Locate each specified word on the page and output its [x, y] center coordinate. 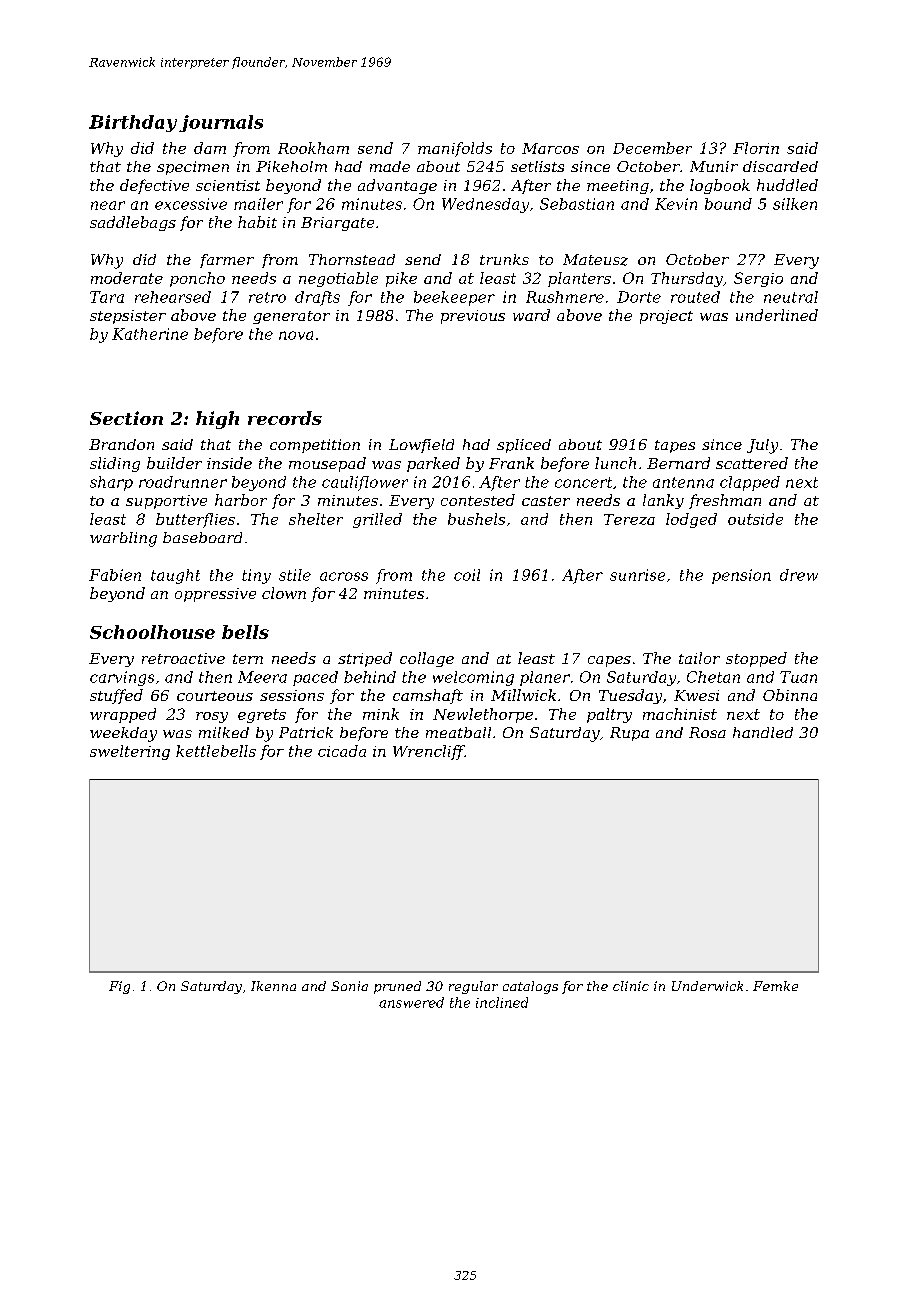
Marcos [550, 148]
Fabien [115, 575]
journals [221, 123]
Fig [119, 987]
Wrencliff [429, 752]
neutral [791, 297]
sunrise [637, 575]
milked [224, 732]
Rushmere [565, 297]
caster [546, 501]
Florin [756, 148]
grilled [377, 520]
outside [755, 519]
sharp [111, 483]
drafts [317, 298]
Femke [775, 986]
